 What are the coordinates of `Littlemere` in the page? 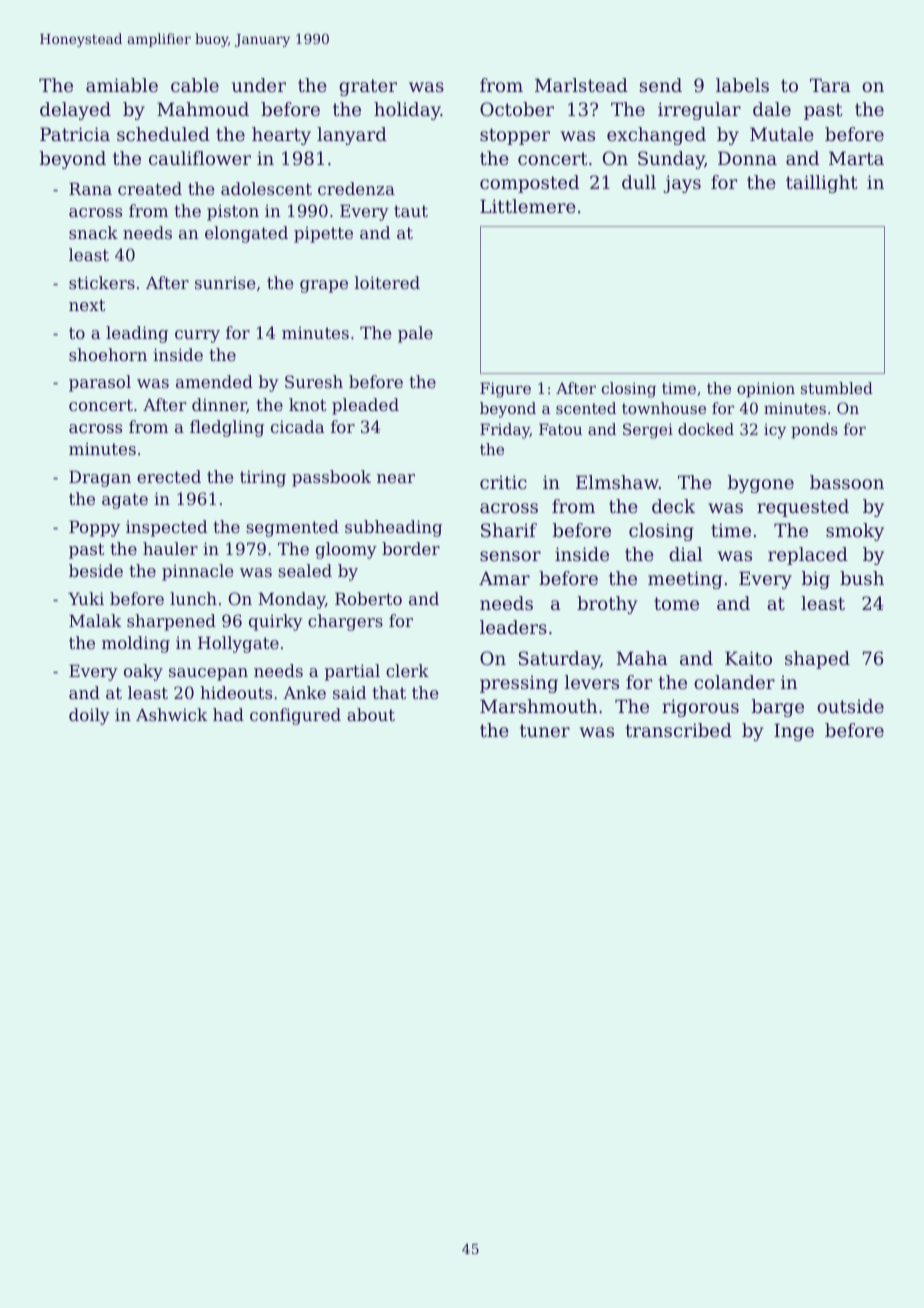 It's located at (528, 206).
